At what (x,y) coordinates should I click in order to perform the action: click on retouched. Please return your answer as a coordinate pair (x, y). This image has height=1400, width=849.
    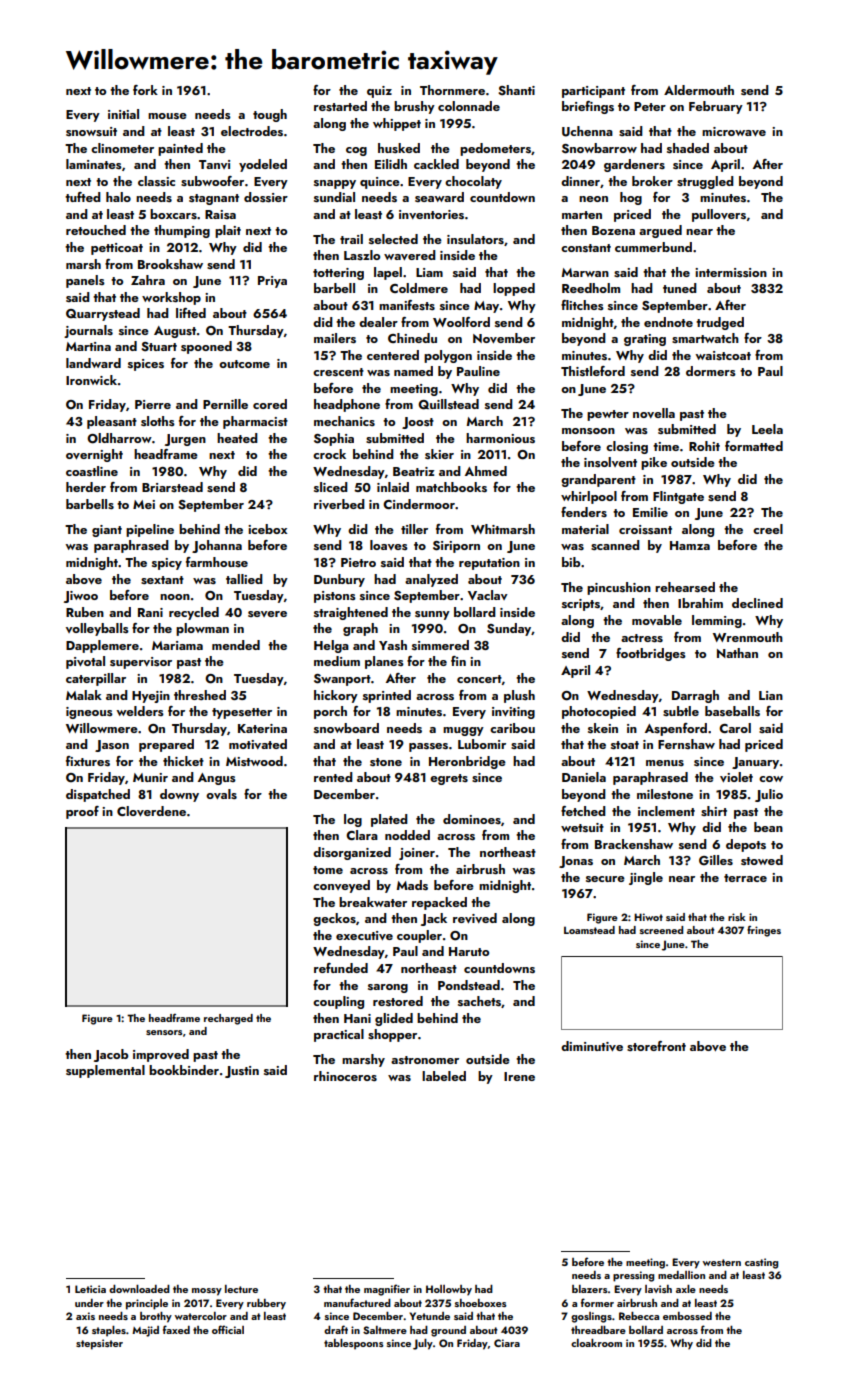
    Looking at the image, I should click on (96, 230).
